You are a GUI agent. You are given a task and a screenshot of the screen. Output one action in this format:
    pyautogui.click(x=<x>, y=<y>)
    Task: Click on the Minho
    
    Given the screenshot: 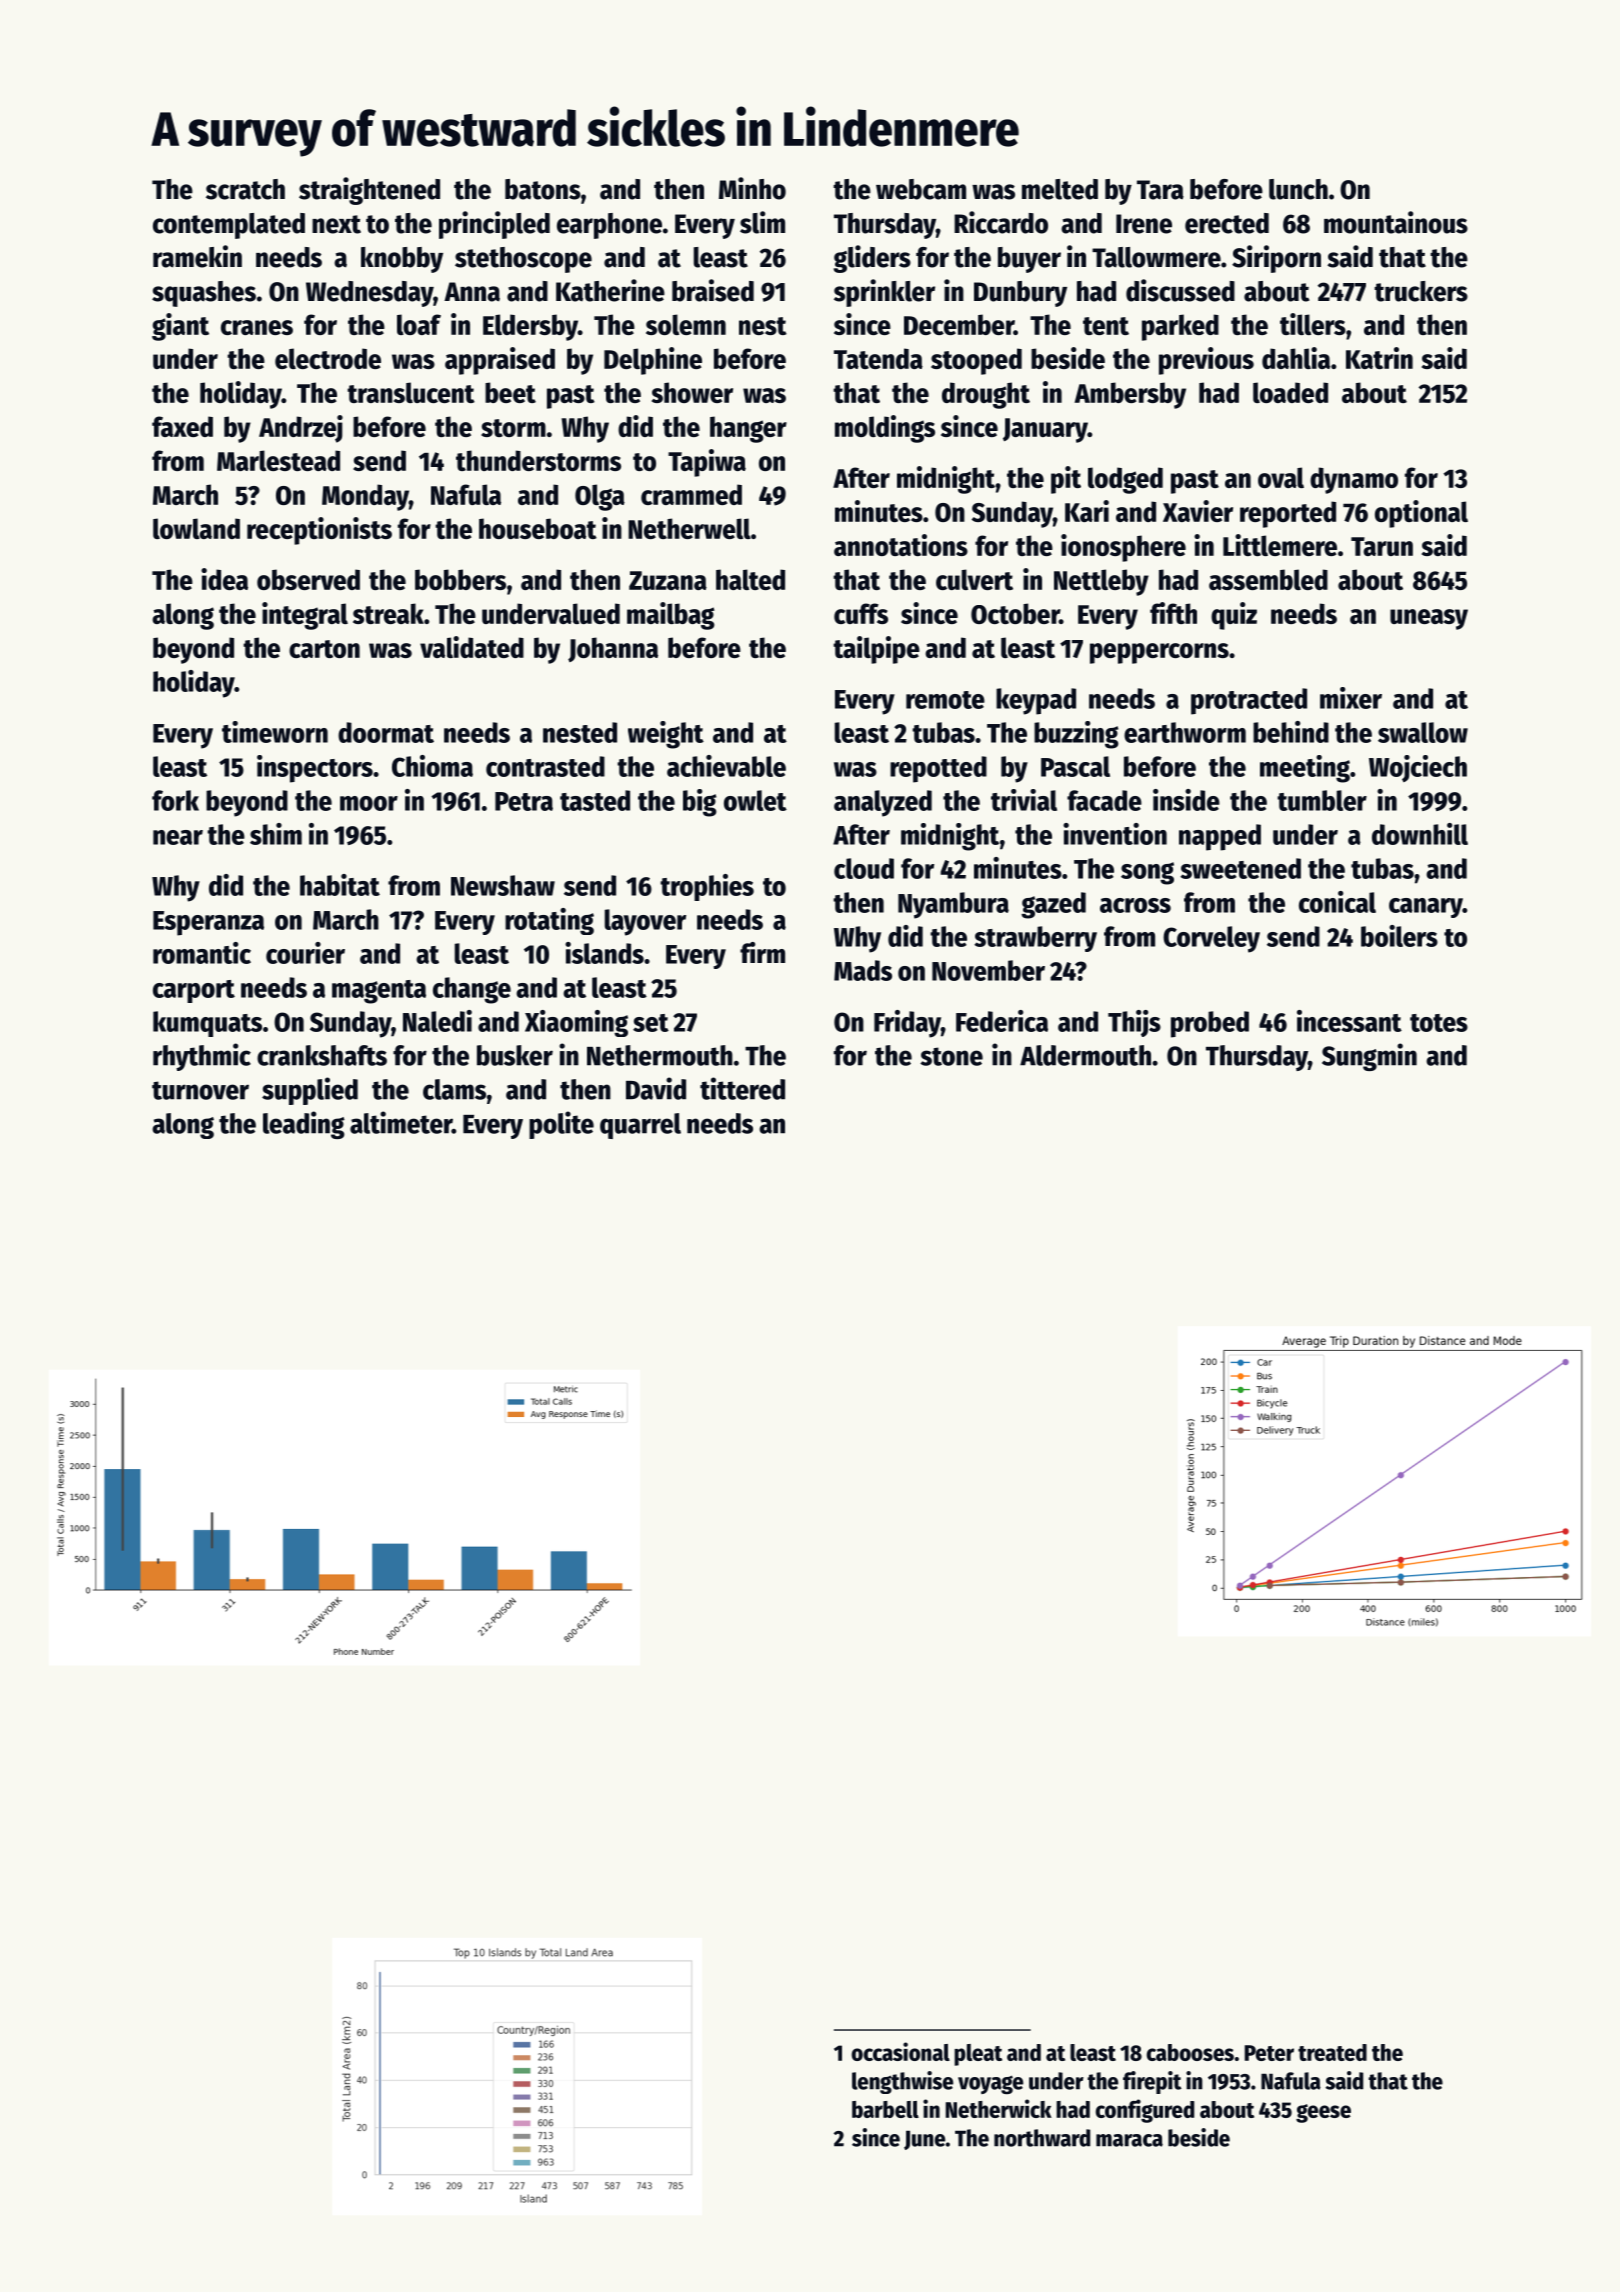 What is the action you would take?
    pyautogui.click(x=752, y=188)
